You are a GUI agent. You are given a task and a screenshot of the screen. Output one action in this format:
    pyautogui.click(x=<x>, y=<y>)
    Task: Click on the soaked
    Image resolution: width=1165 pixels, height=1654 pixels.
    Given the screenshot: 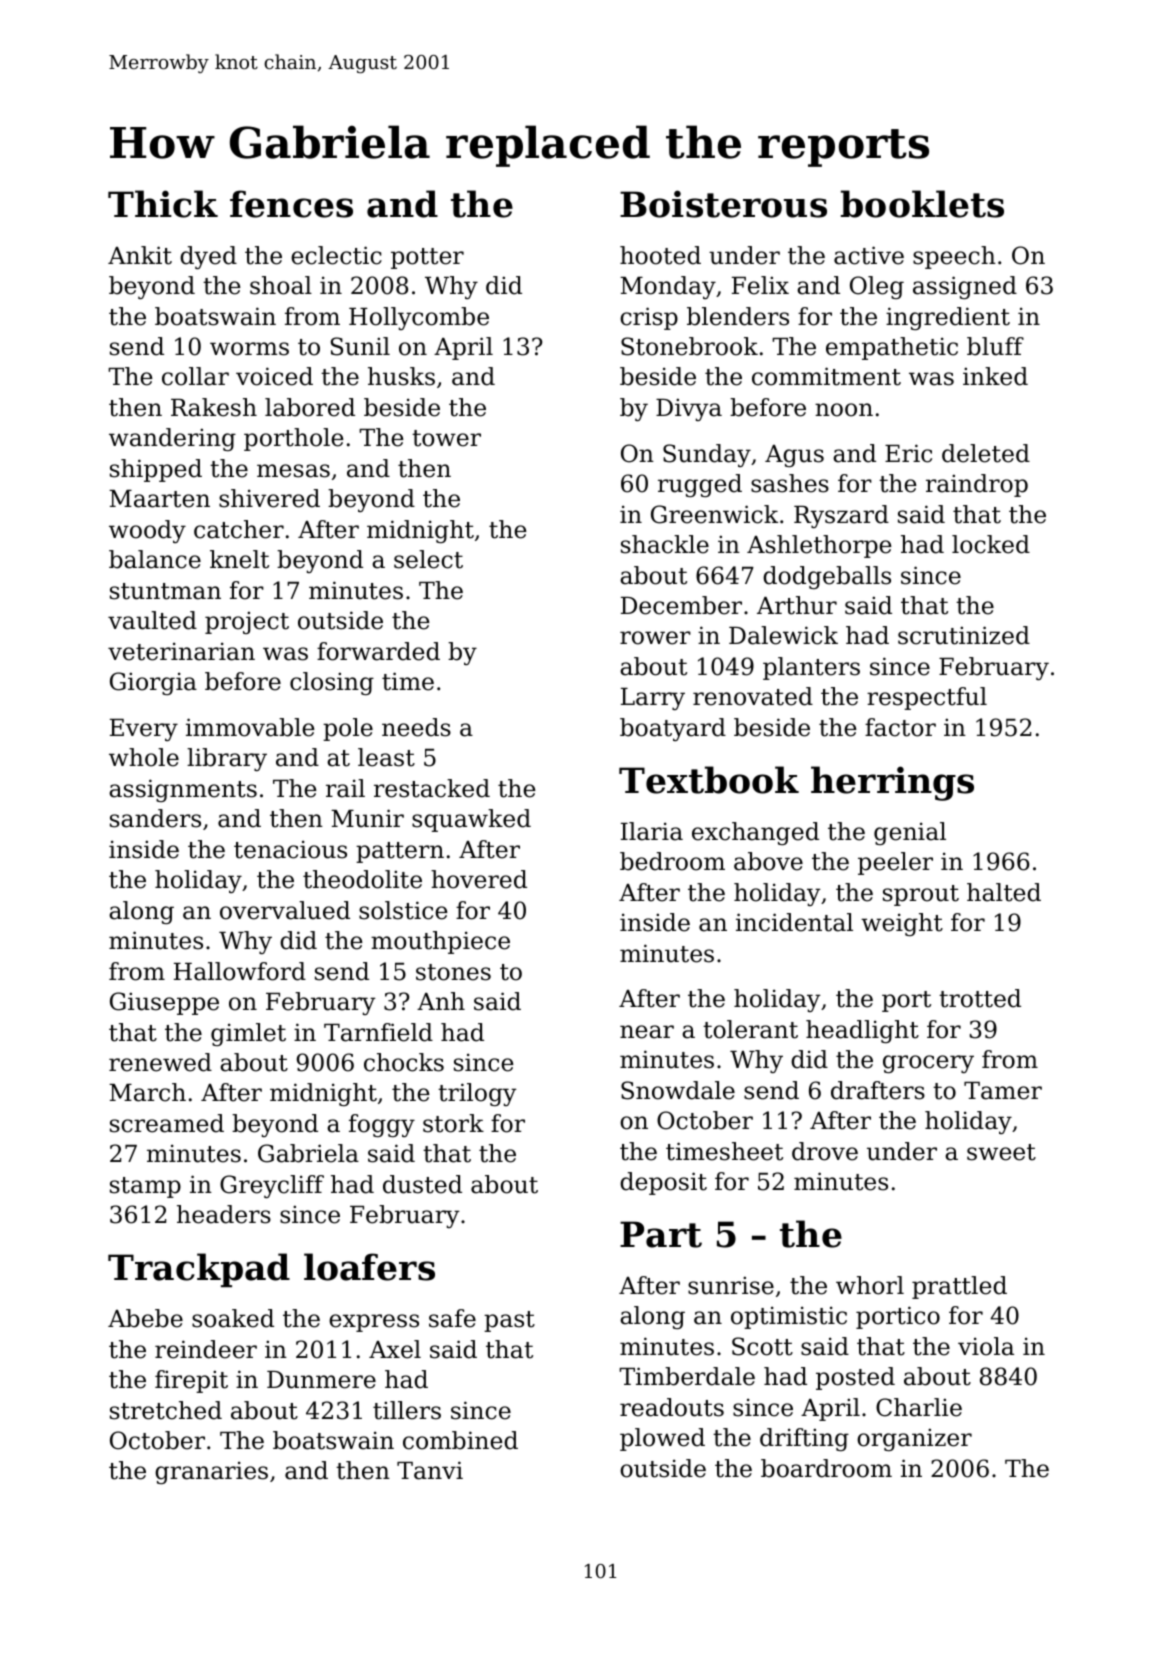 What is the action you would take?
    pyautogui.click(x=233, y=1318)
